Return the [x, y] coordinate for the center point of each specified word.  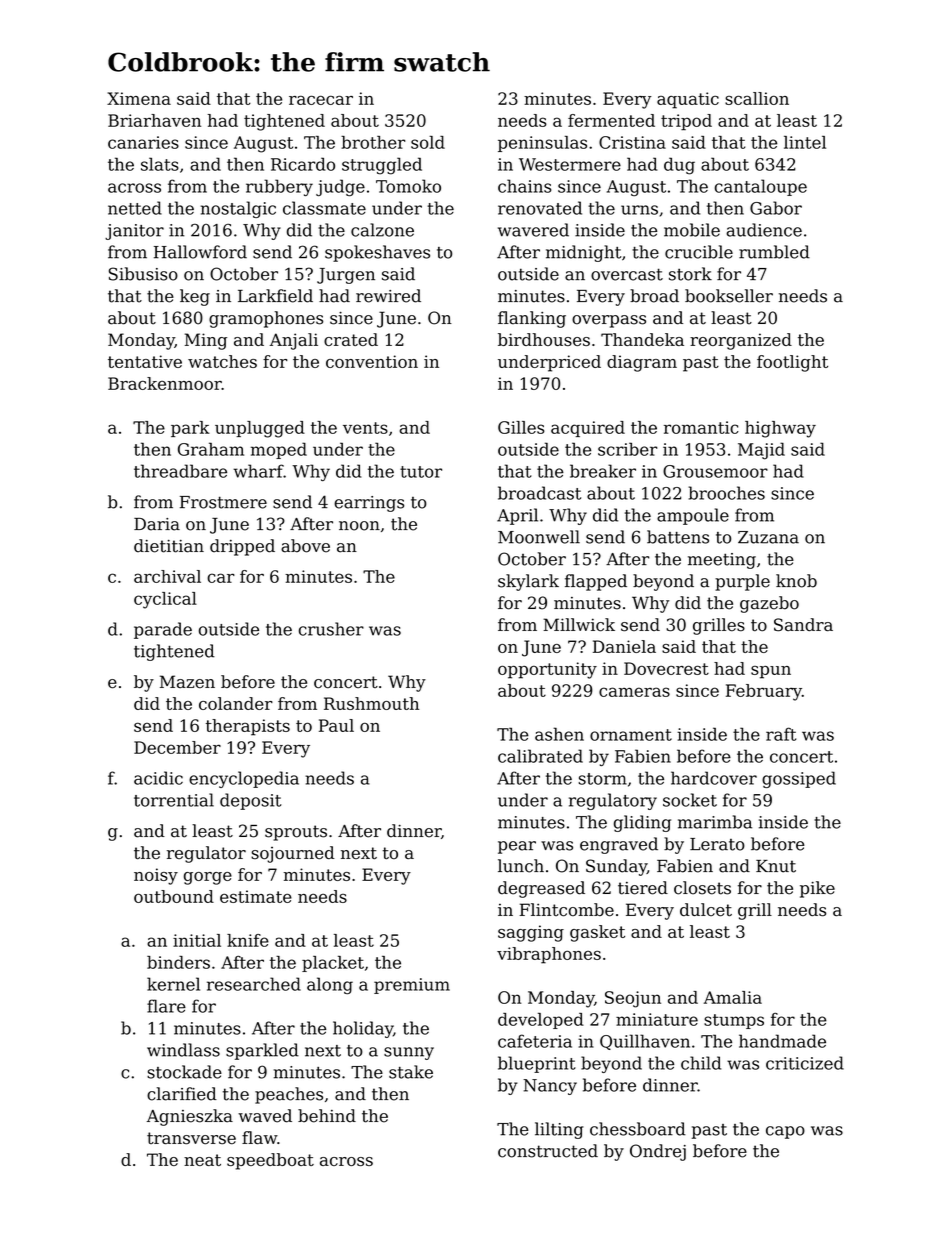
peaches [289, 1095]
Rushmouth [371, 703]
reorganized [741, 341]
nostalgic [238, 209]
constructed [548, 1151]
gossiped [799, 779]
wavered [533, 230]
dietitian [169, 546]
